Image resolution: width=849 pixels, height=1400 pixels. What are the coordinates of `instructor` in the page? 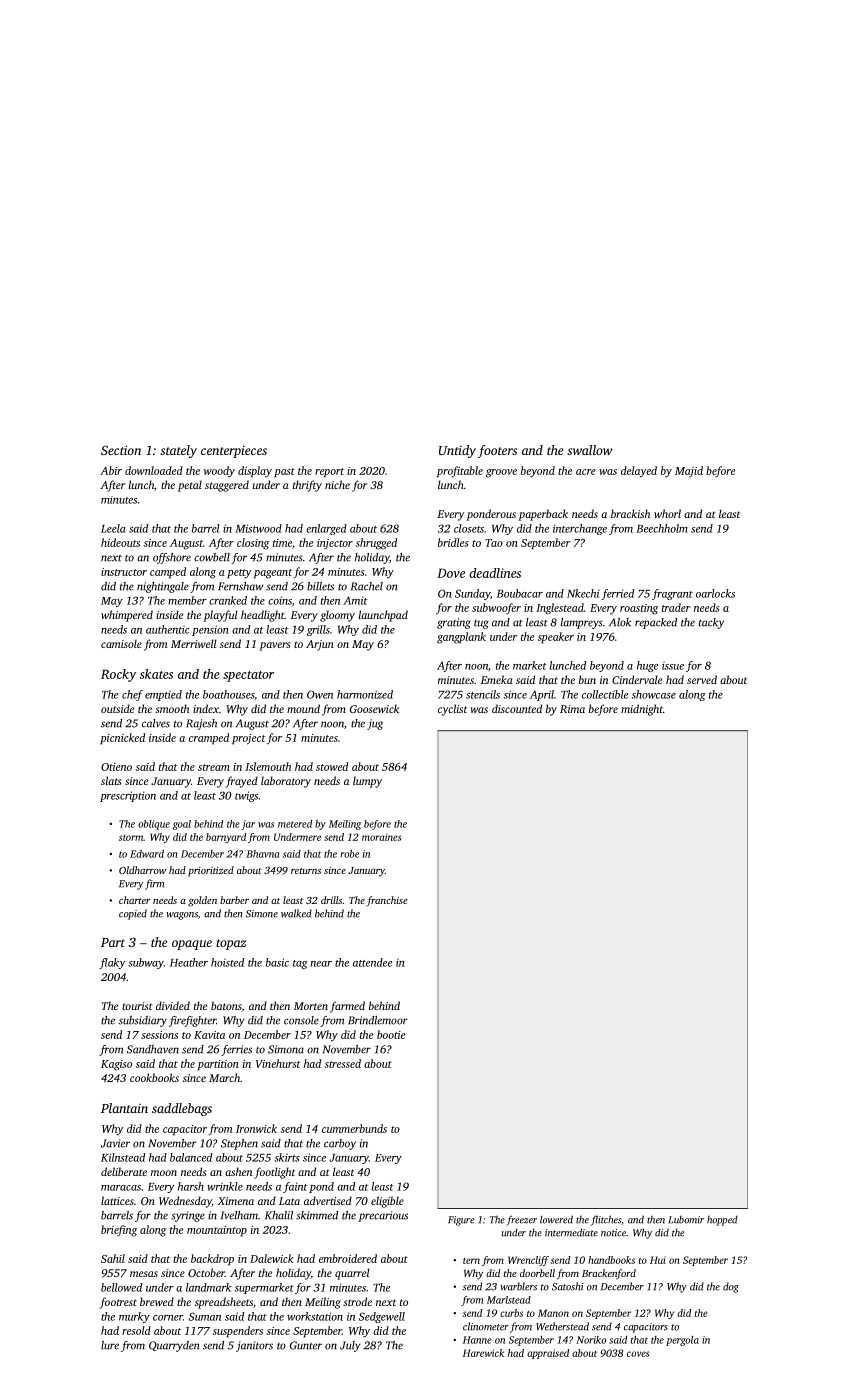 It's located at (124, 572).
